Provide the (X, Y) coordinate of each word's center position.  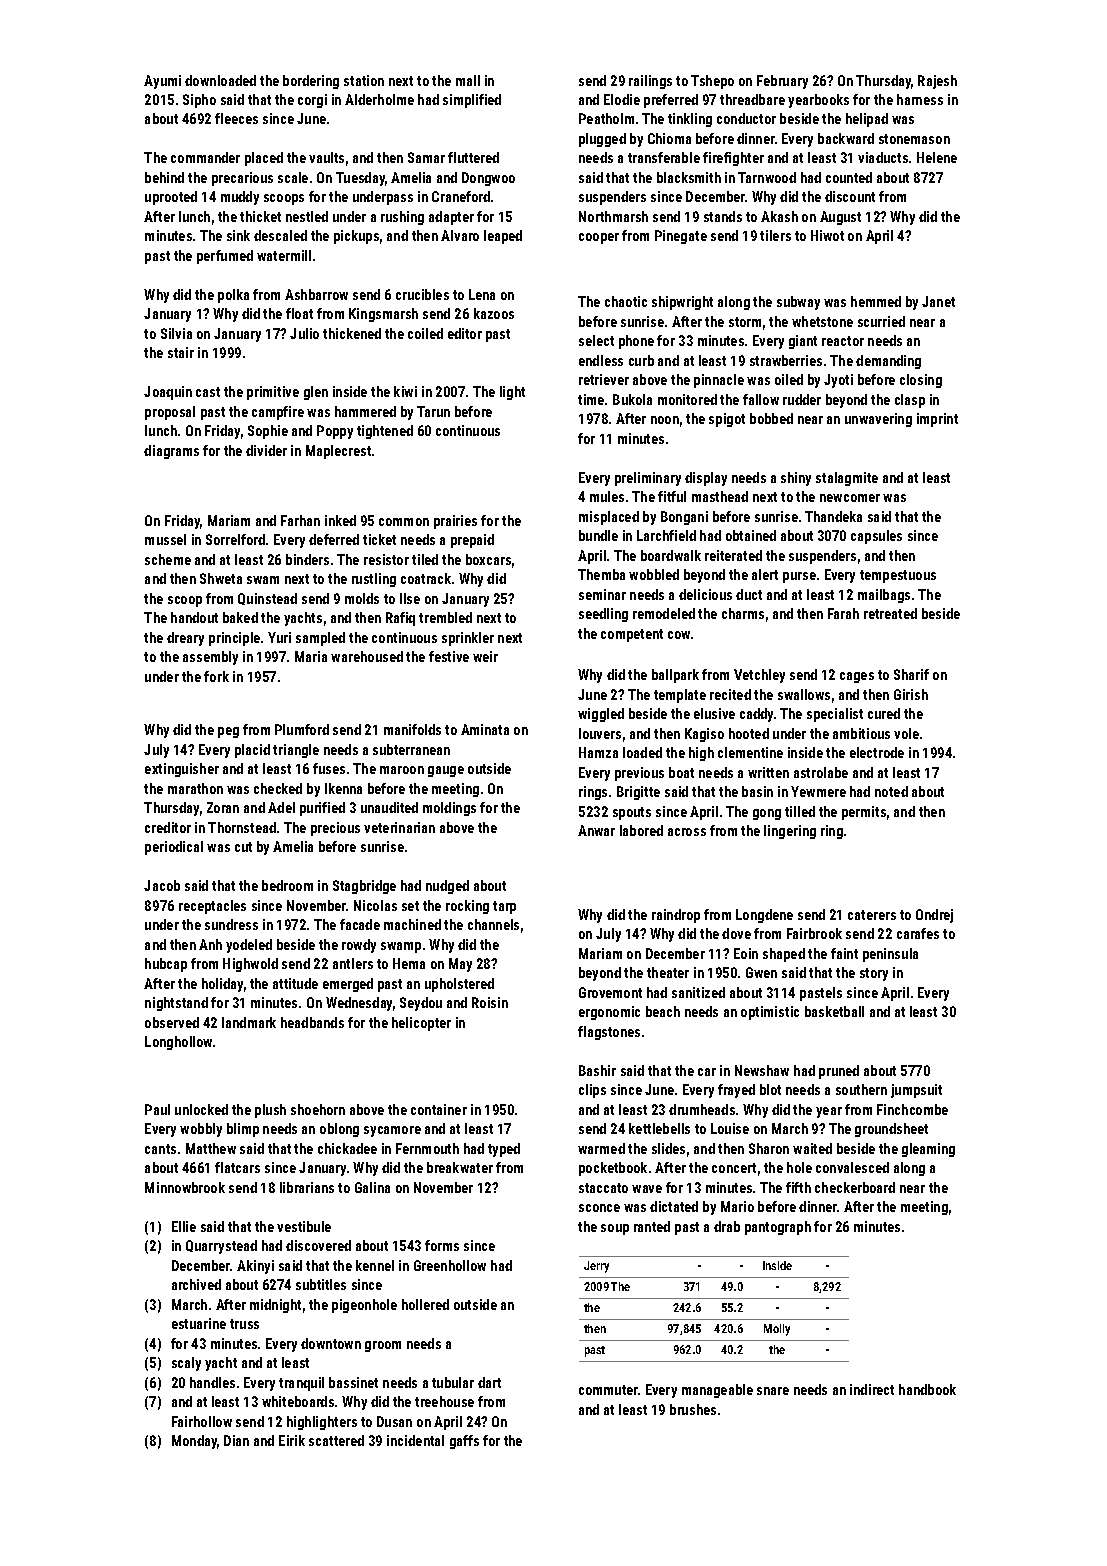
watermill (284, 255)
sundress (231, 924)
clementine (750, 752)
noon (665, 420)
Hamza (598, 752)
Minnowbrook (185, 1187)
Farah (843, 613)
